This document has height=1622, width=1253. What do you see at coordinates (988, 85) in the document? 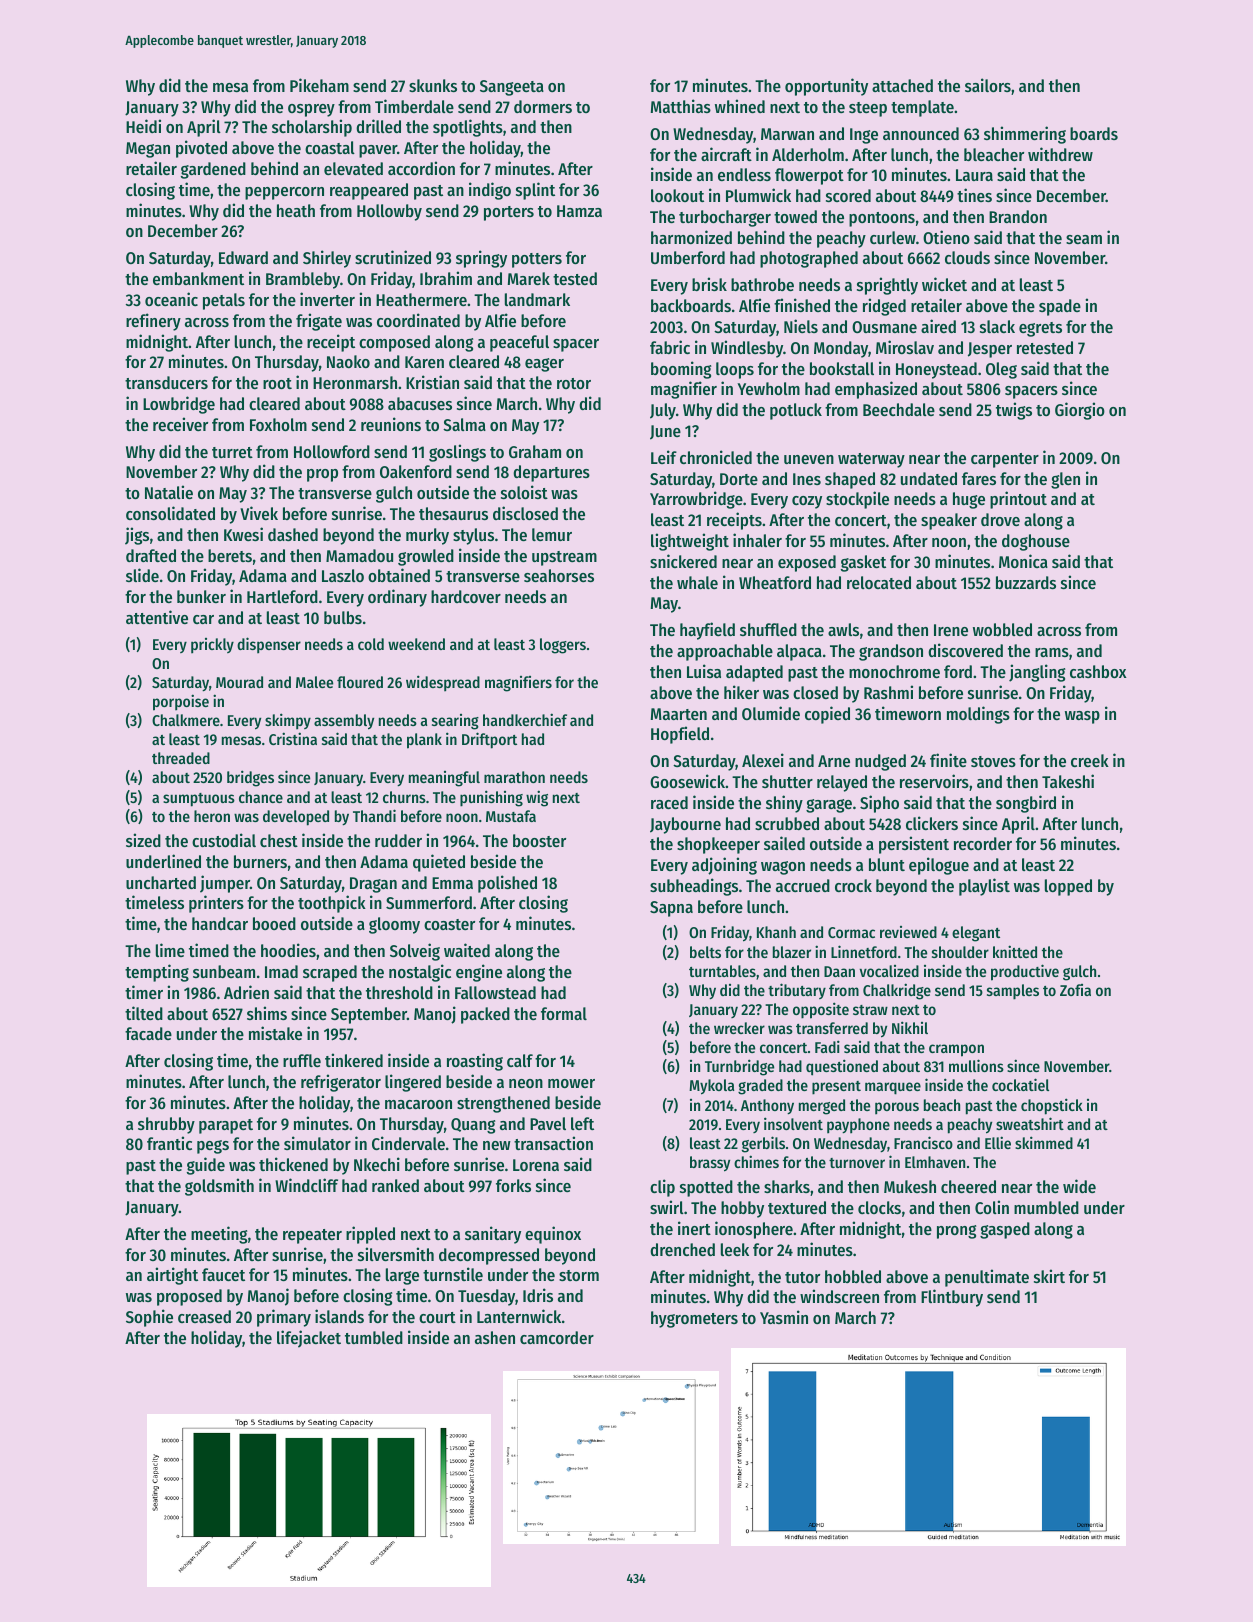
I see `sailors` at bounding box center [988, 85].
